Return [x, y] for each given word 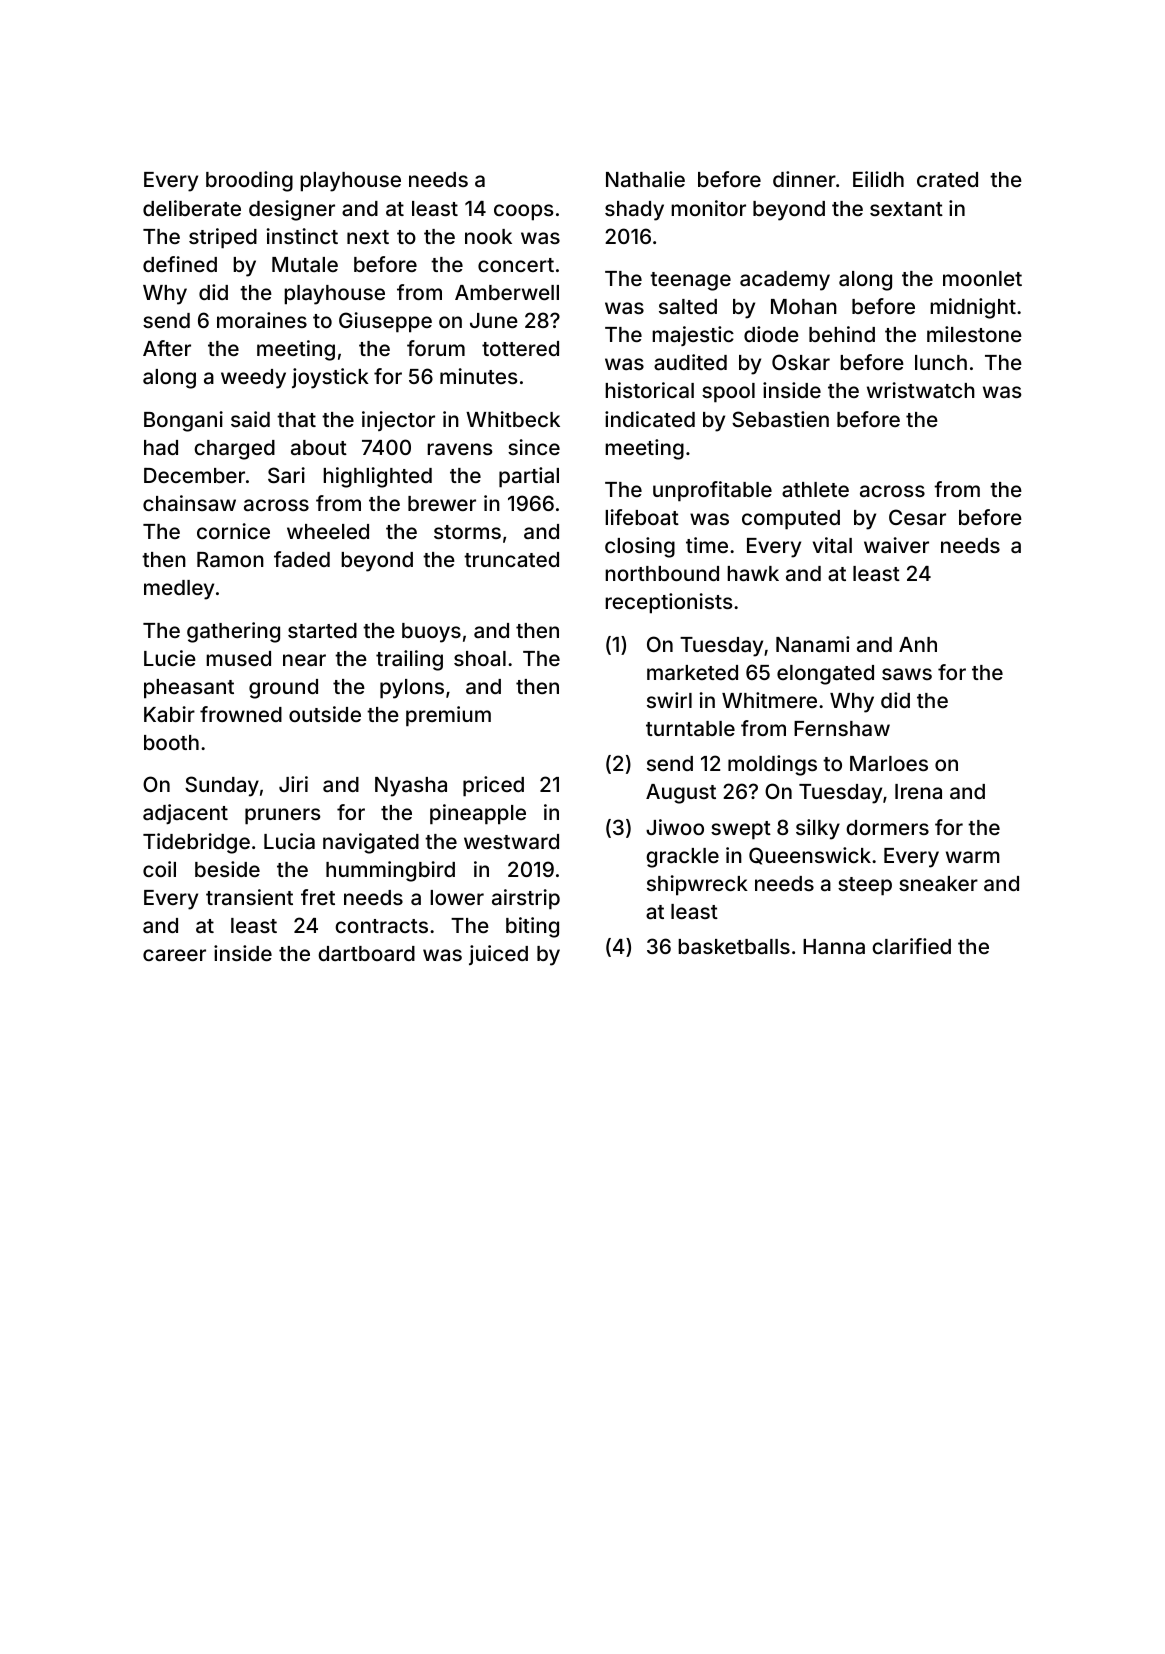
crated [947, 179]
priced [493, 786]
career [174, 955]
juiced [498, 955]
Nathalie [645, 179]
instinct [302, 236]
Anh [918, 644]
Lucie [170, 658]
